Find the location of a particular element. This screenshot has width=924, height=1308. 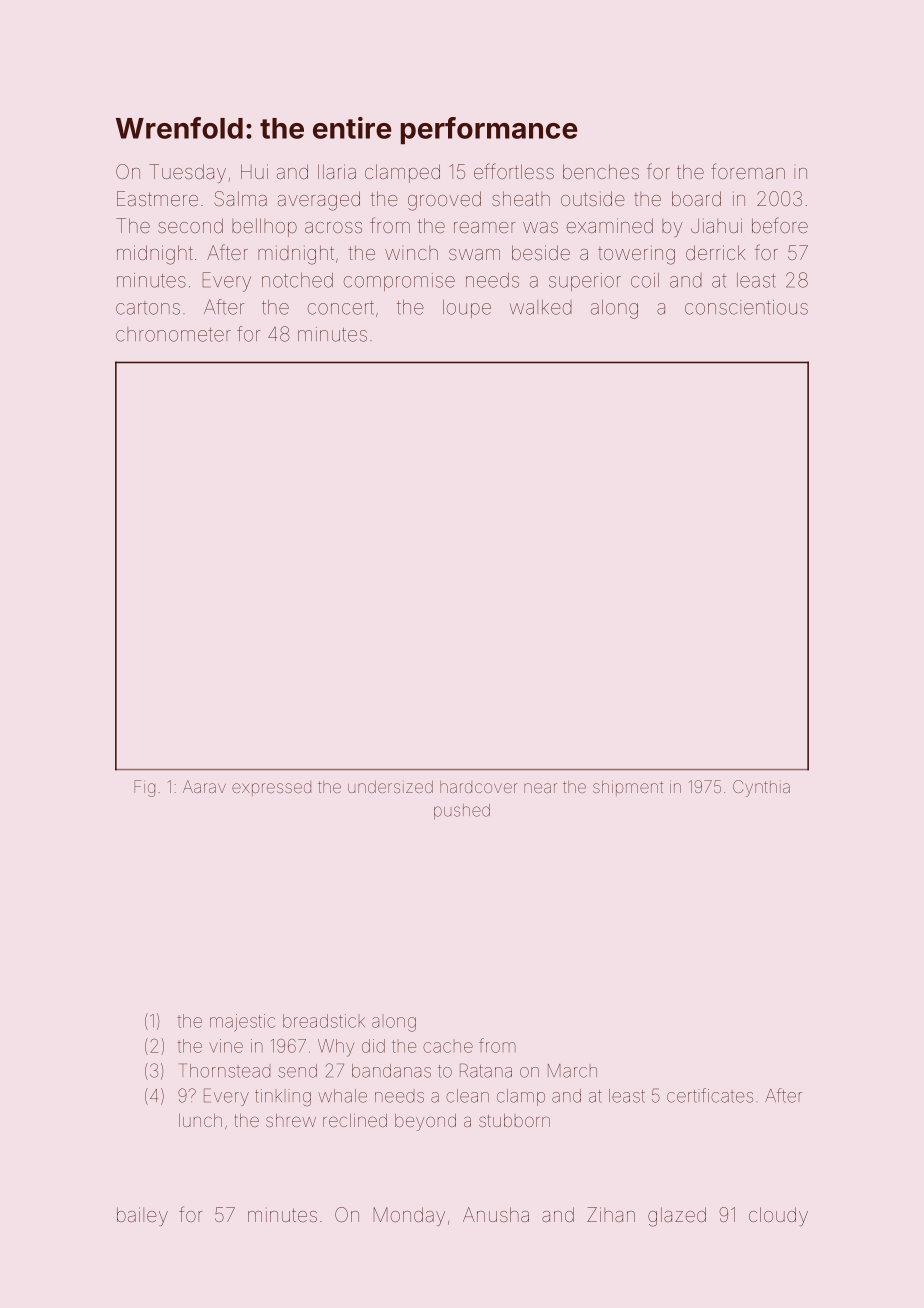

Cynthia is located at coordinates (761, 788).
